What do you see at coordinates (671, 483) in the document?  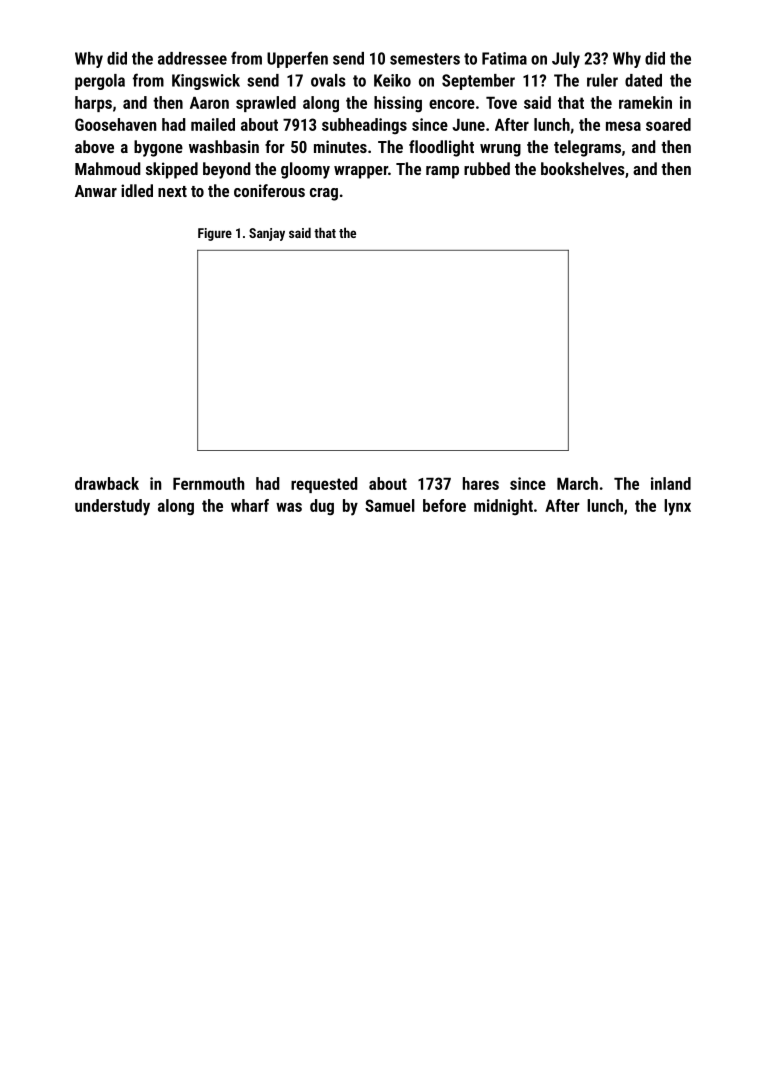 I see `inland` at bounding box center [671, 483].
